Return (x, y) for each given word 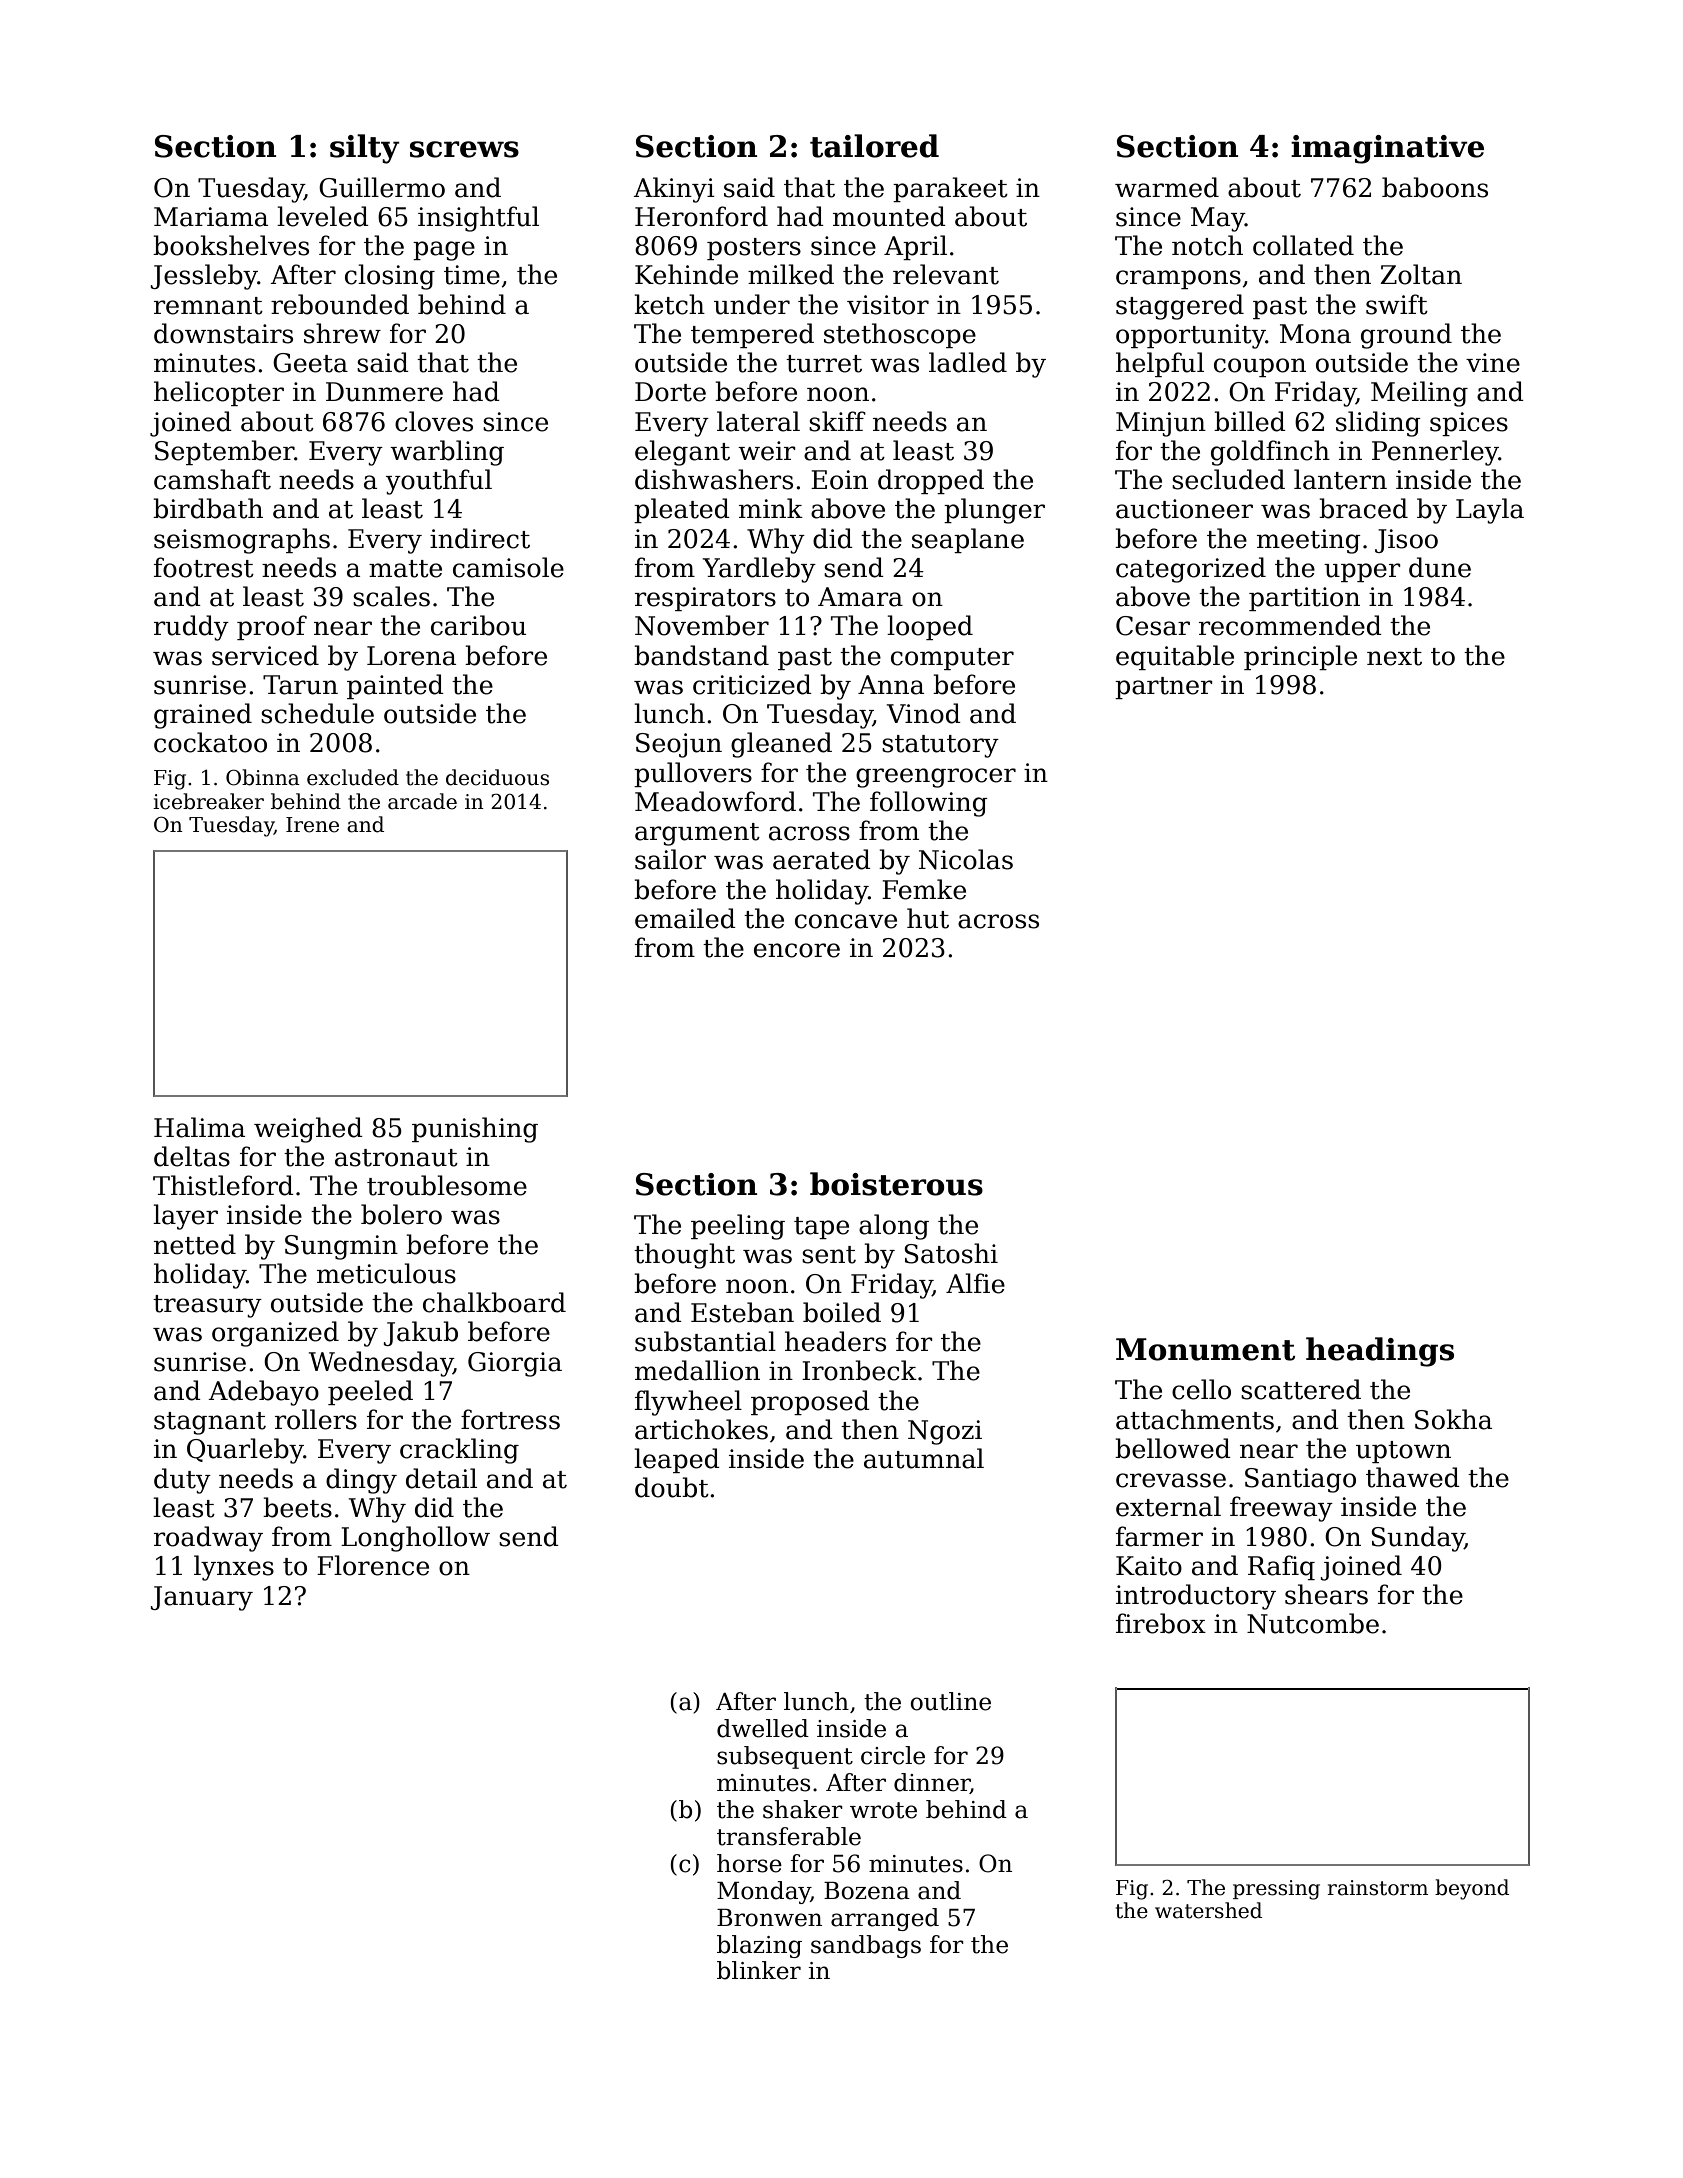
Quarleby (245, 1451)
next (1394, 657)
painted (395, 686)
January (202, 1598)
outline (951, 1701)
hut (928, 918)
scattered (1301, 1389)
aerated (822, 859)
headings (1380, 1352)
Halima (199, 1127)
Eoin (839, 480)
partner (1164, 688)
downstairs (223, 333)
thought (684, 1256)
